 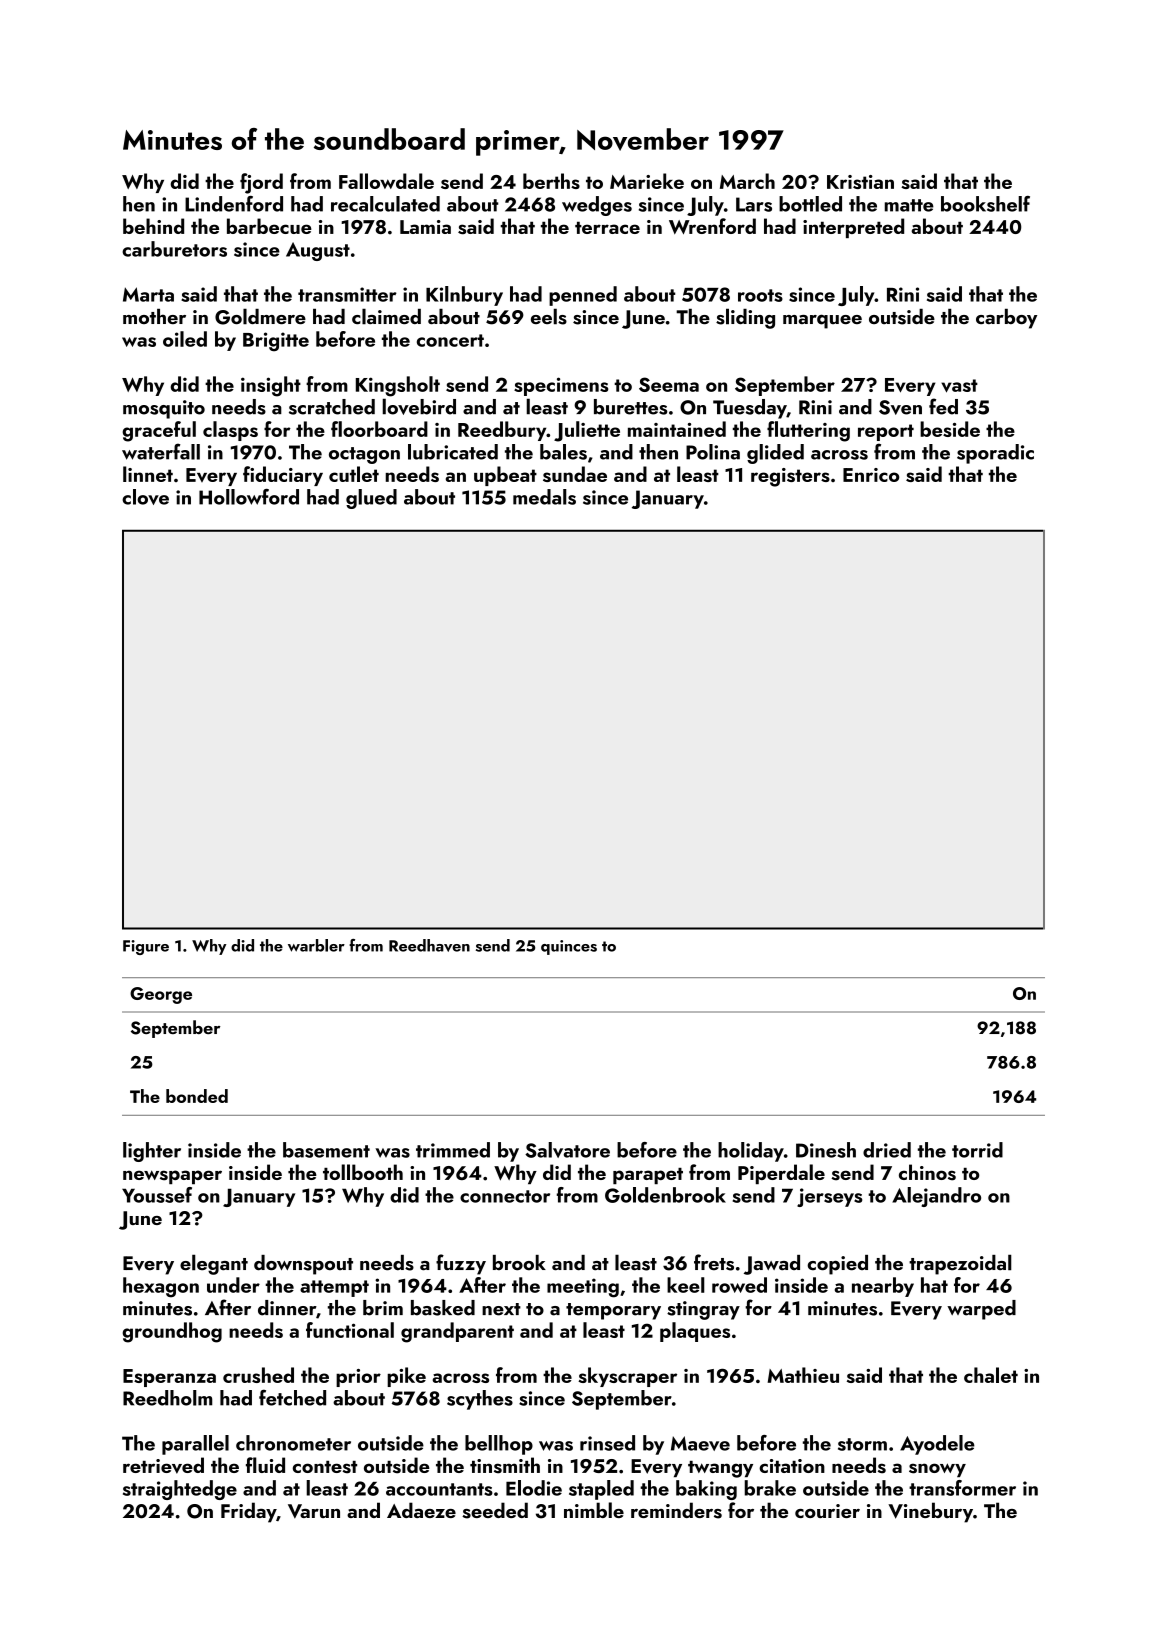 What do you see at coordinates (647, 181) in the screenshot?
I see `Marieke` at bounding box center [647, 181].
